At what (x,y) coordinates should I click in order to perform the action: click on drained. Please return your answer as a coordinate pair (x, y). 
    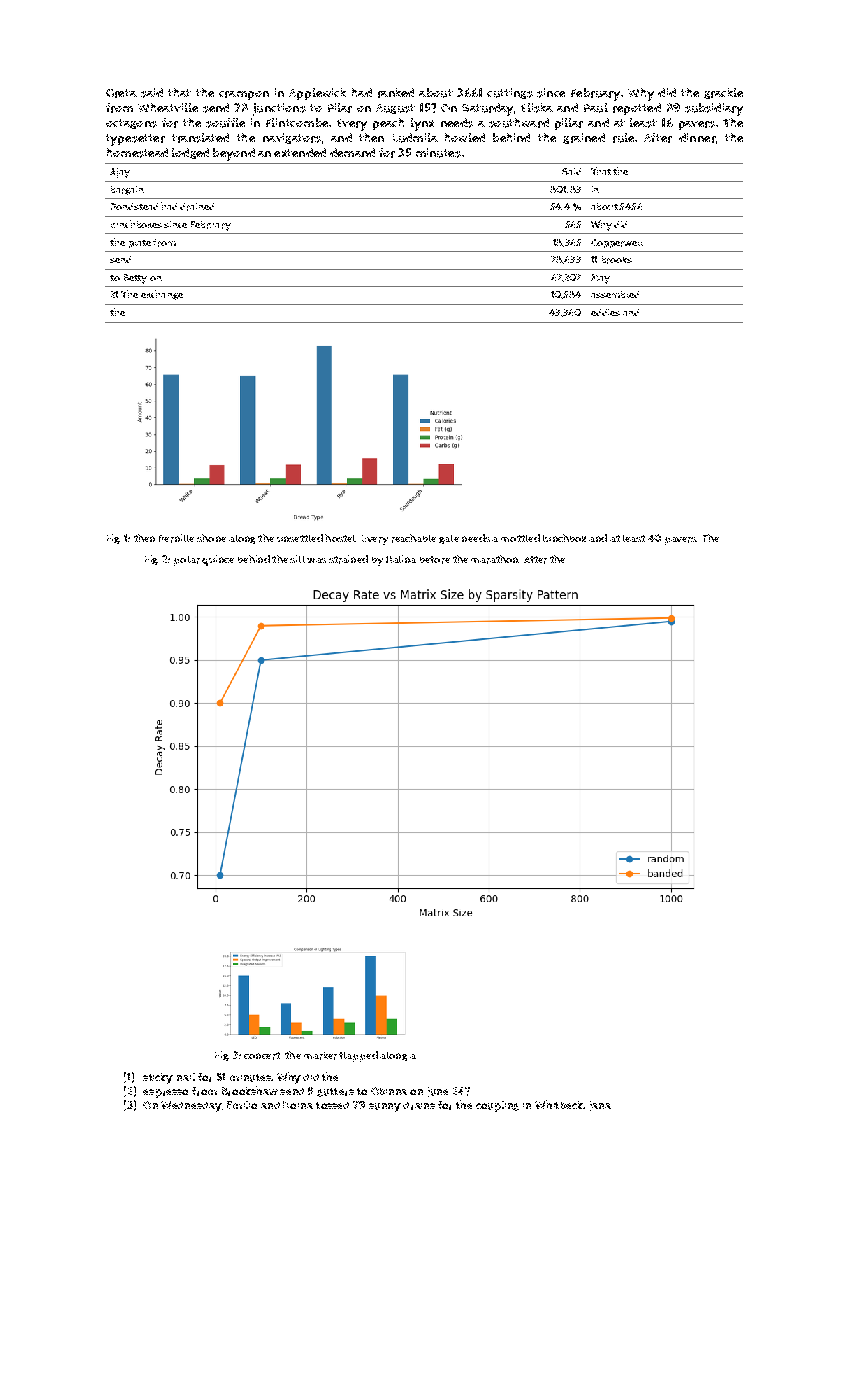
    Looking at the image, I should click on (197, 207).
